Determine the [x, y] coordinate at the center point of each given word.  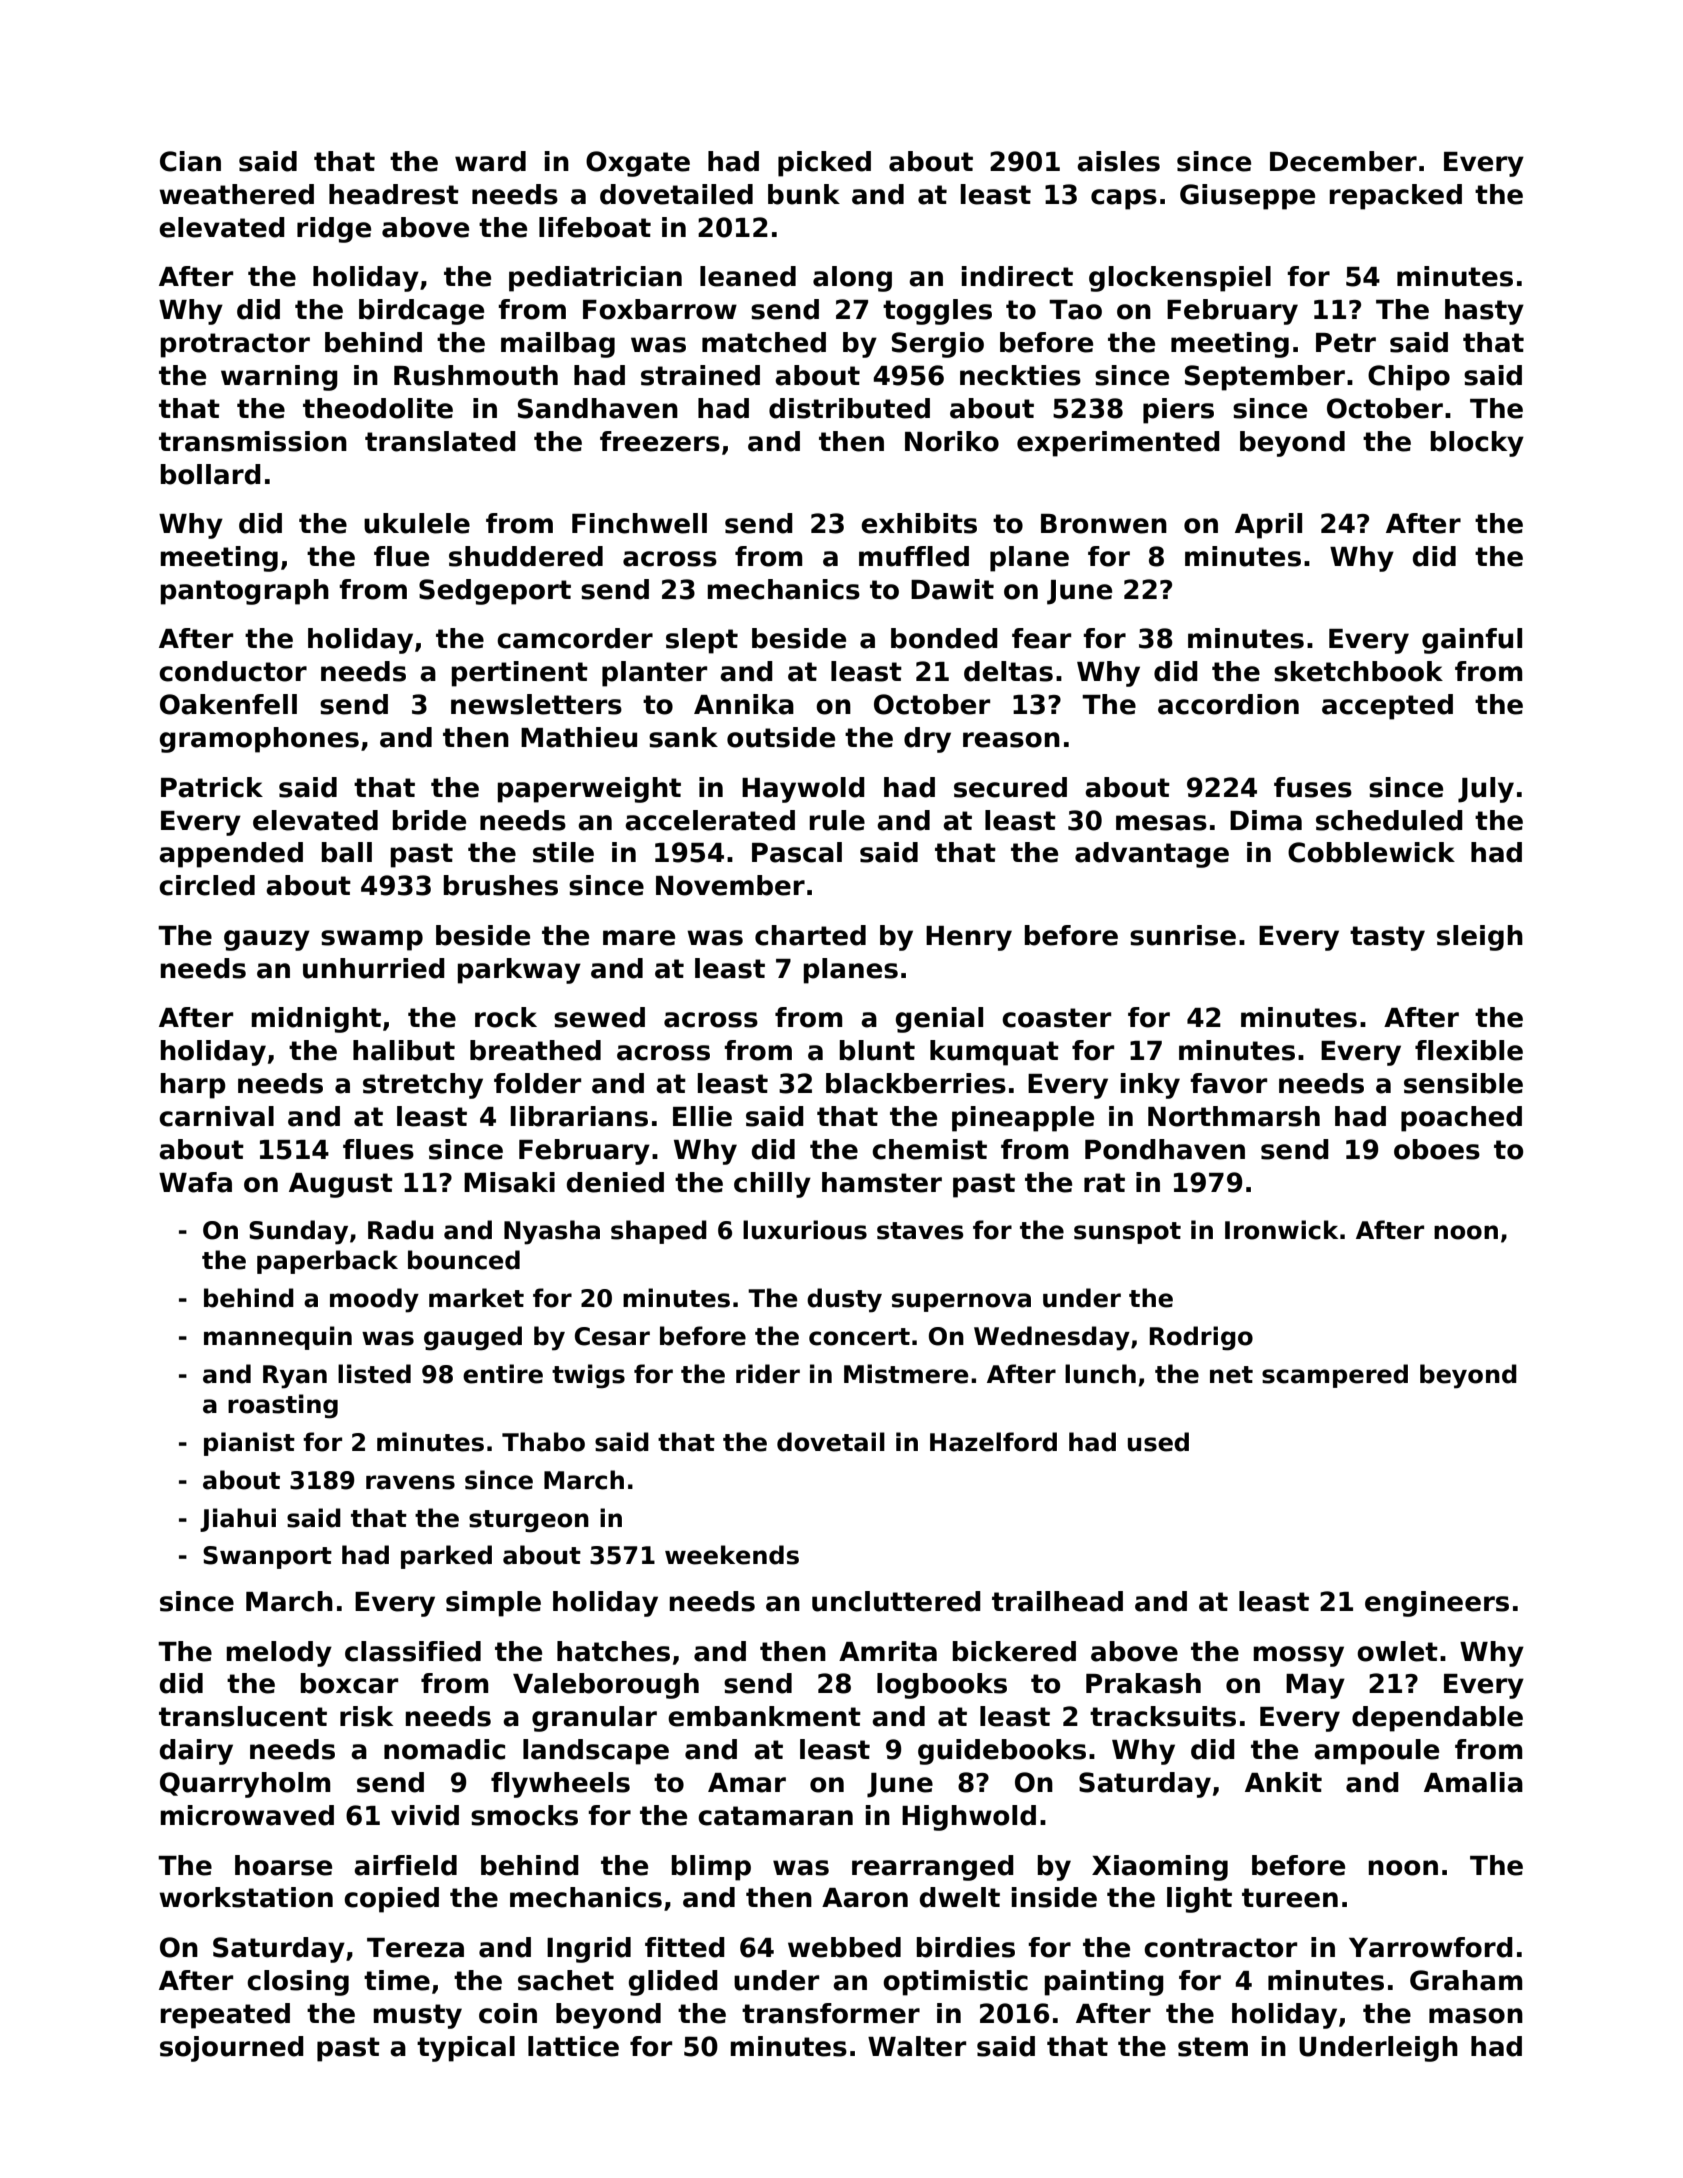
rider [768, 1374]
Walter [917, 2046]
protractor [235, 345]
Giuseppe [1247, 197]
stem [1213, 2047]
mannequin [278, 1338]
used [1158, 1442]
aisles [1118, 161]
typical [466, 2049]
